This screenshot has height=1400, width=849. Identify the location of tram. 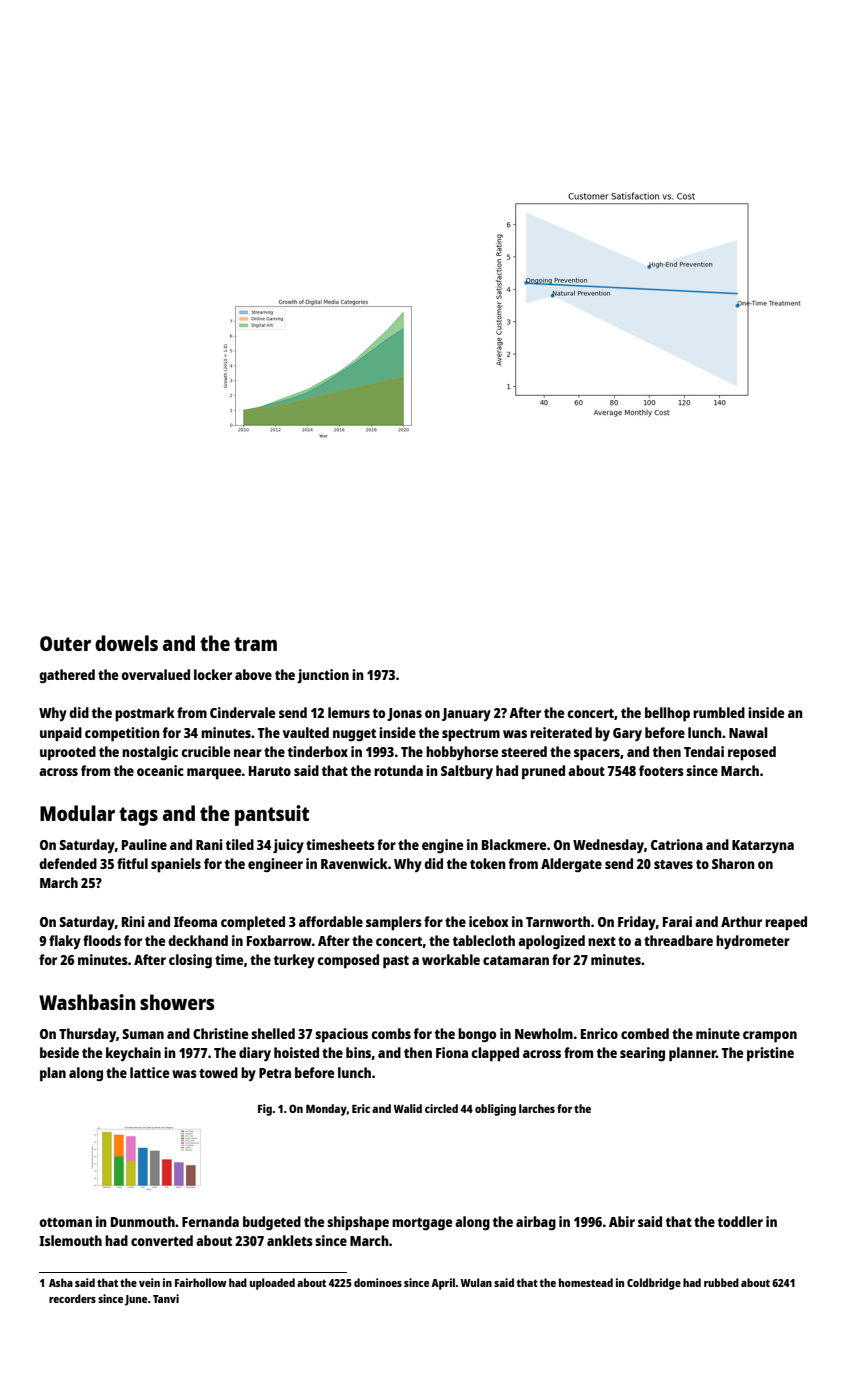
(255, 644).
